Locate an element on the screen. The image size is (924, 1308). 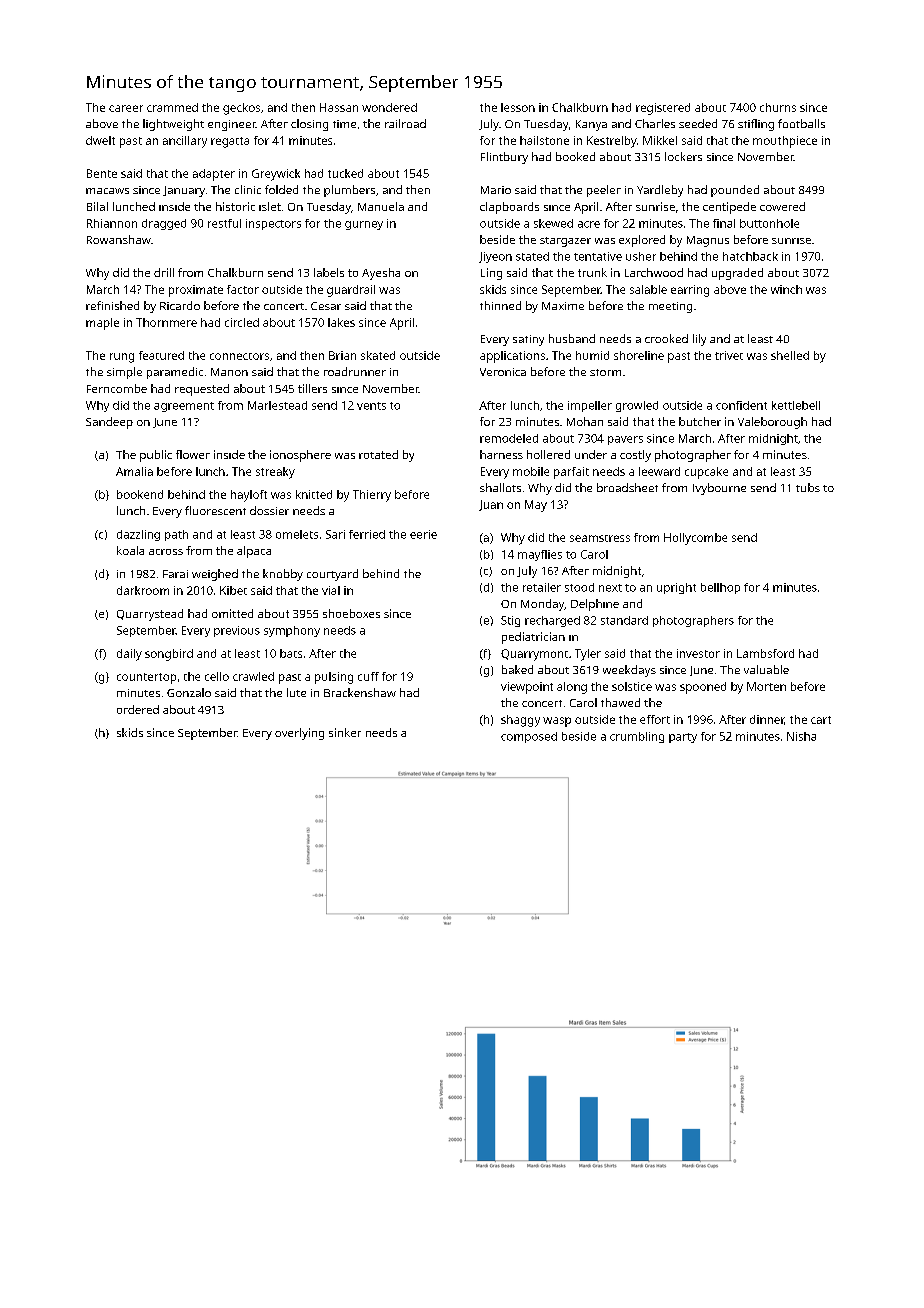
clapboards is located at coordinates (509, 208).
